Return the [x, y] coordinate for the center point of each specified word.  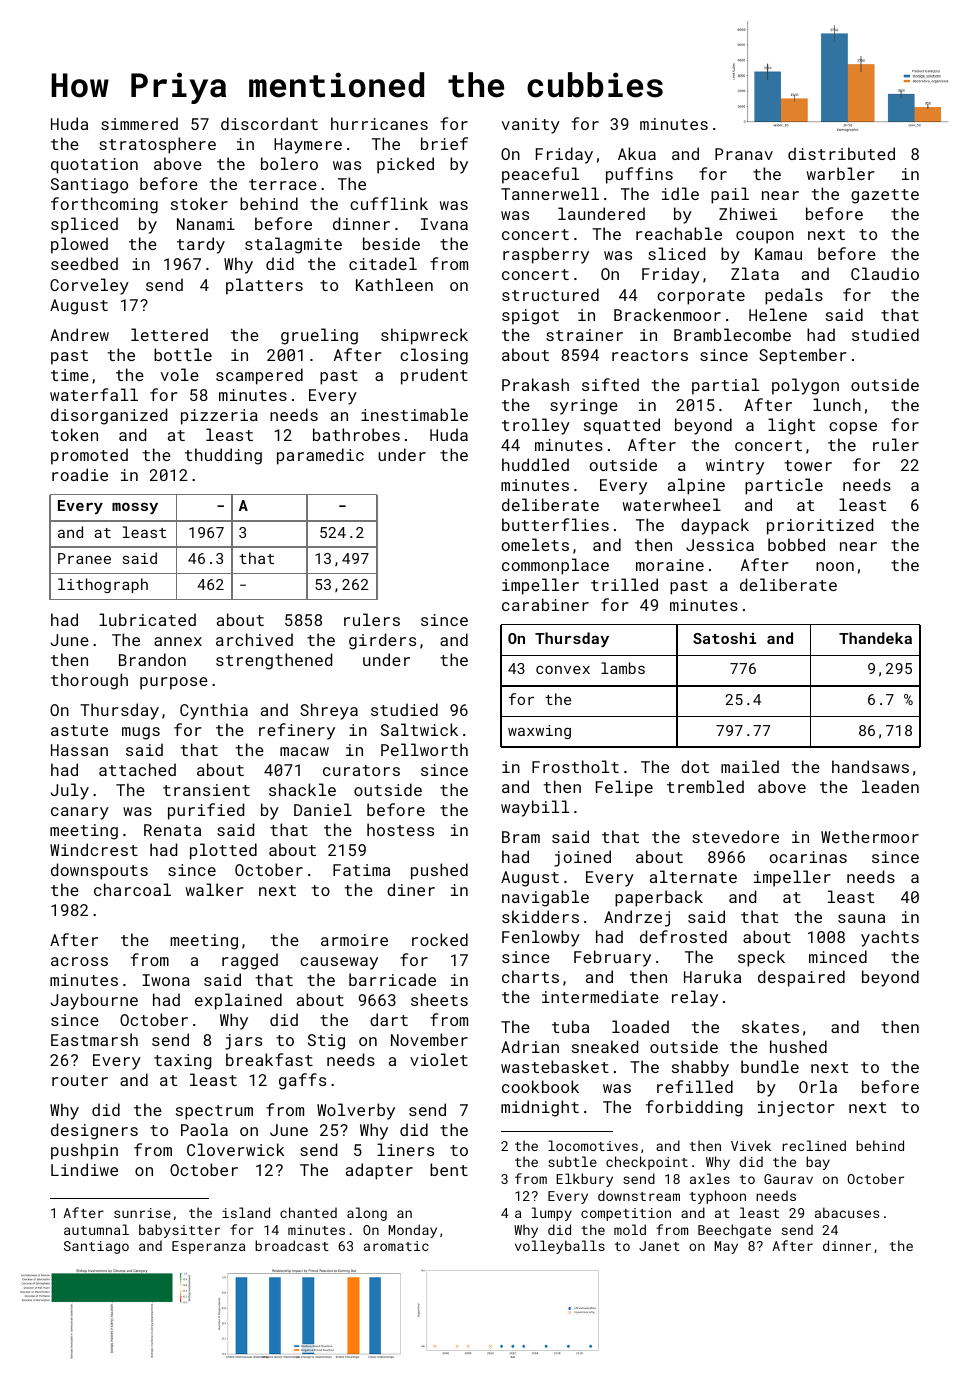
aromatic [396, 1246]
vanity [531, 126]
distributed [841, 153]
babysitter [179, 1231]
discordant [269, 123]
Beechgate [734, 1231]
